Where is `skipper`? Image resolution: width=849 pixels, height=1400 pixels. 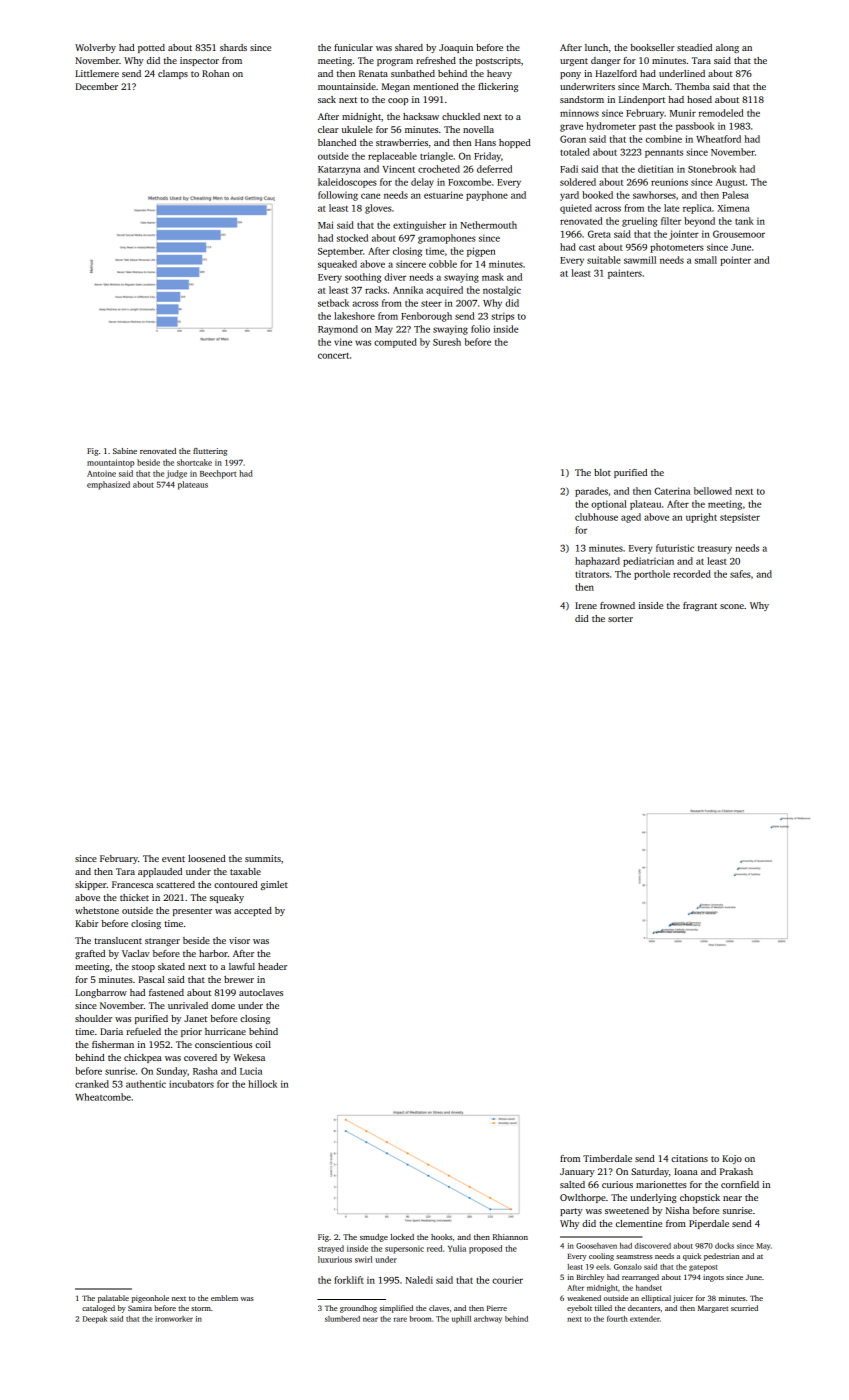 skipper is located at coordinates (91, 885).
